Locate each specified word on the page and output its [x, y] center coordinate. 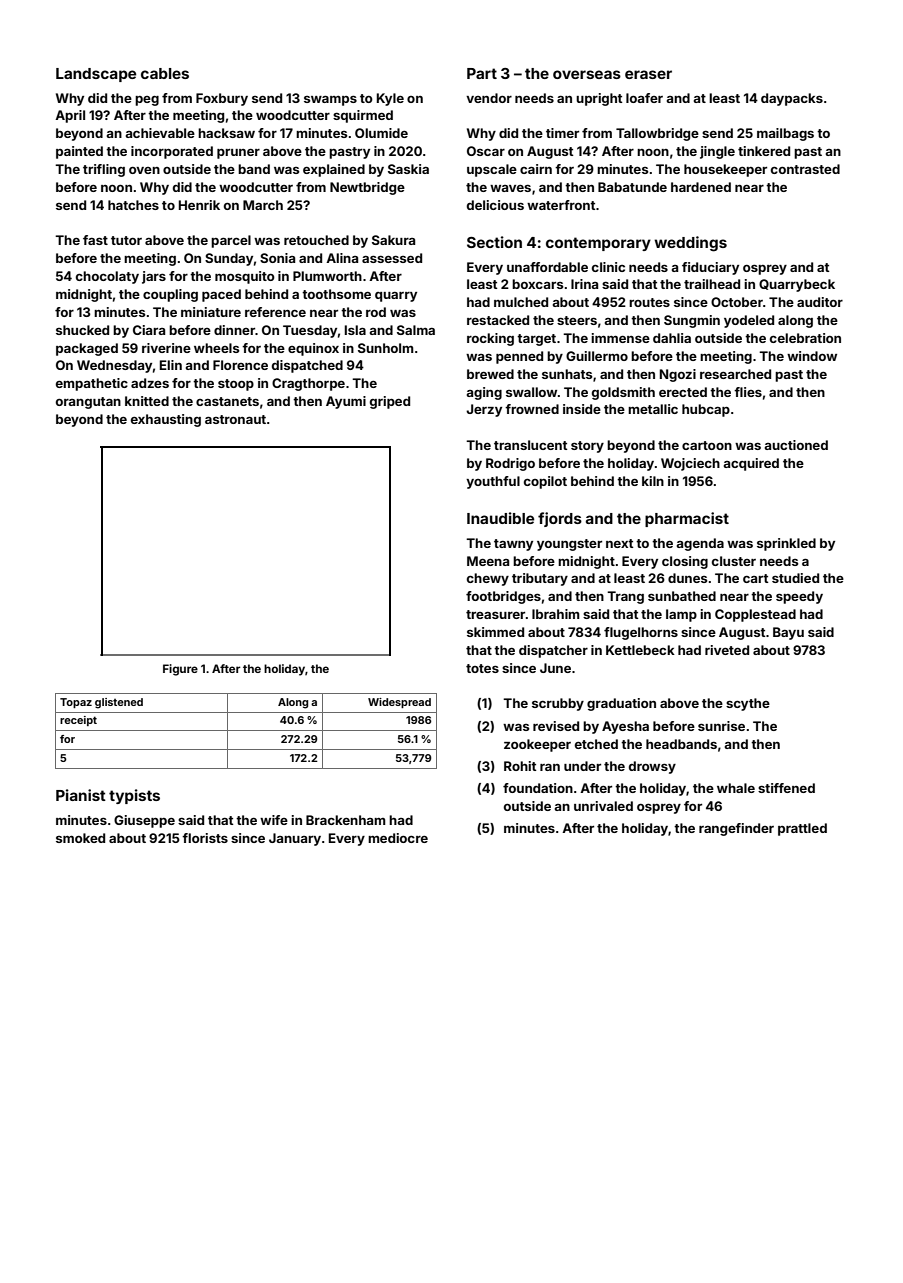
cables [165, 73]
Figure [180, 670]
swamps [330, 101]
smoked [80, 838]
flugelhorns [641, 633]
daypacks [792, 99]
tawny [513, 545]
